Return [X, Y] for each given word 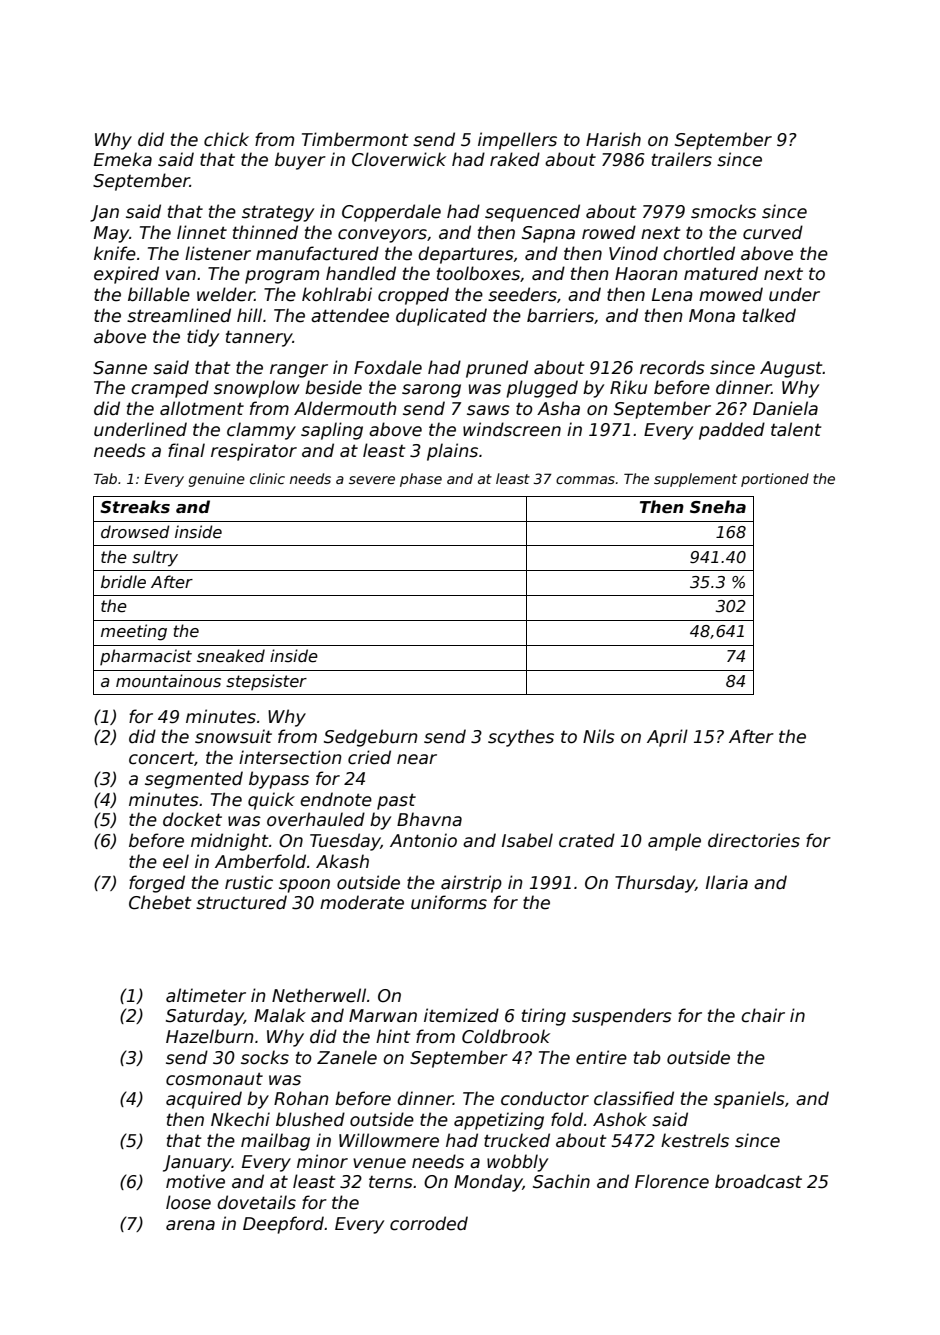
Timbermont [355, 139]
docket [192, 819]
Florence [672, 1181]
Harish [613, 139]
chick [226, 139]
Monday [488, 1183]
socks [265, 1057]
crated [587, 840]
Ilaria [727, 882]
